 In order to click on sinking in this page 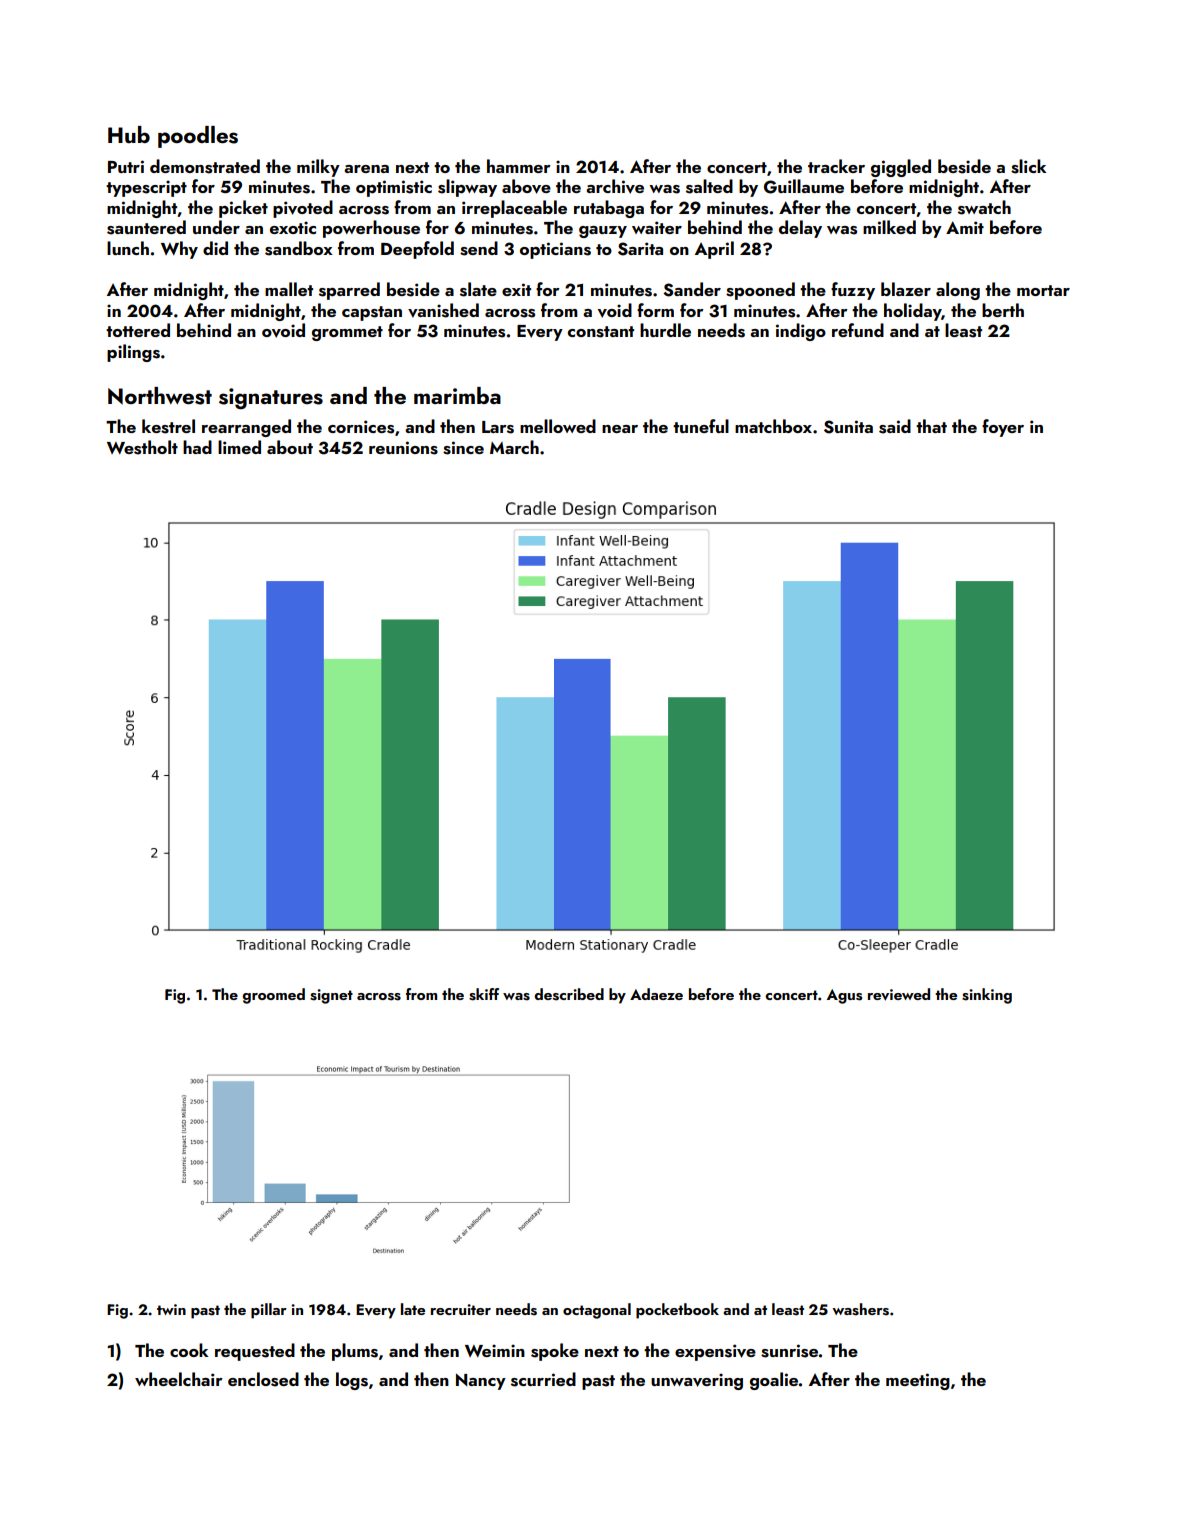, I will do `click(987, 996)`.
